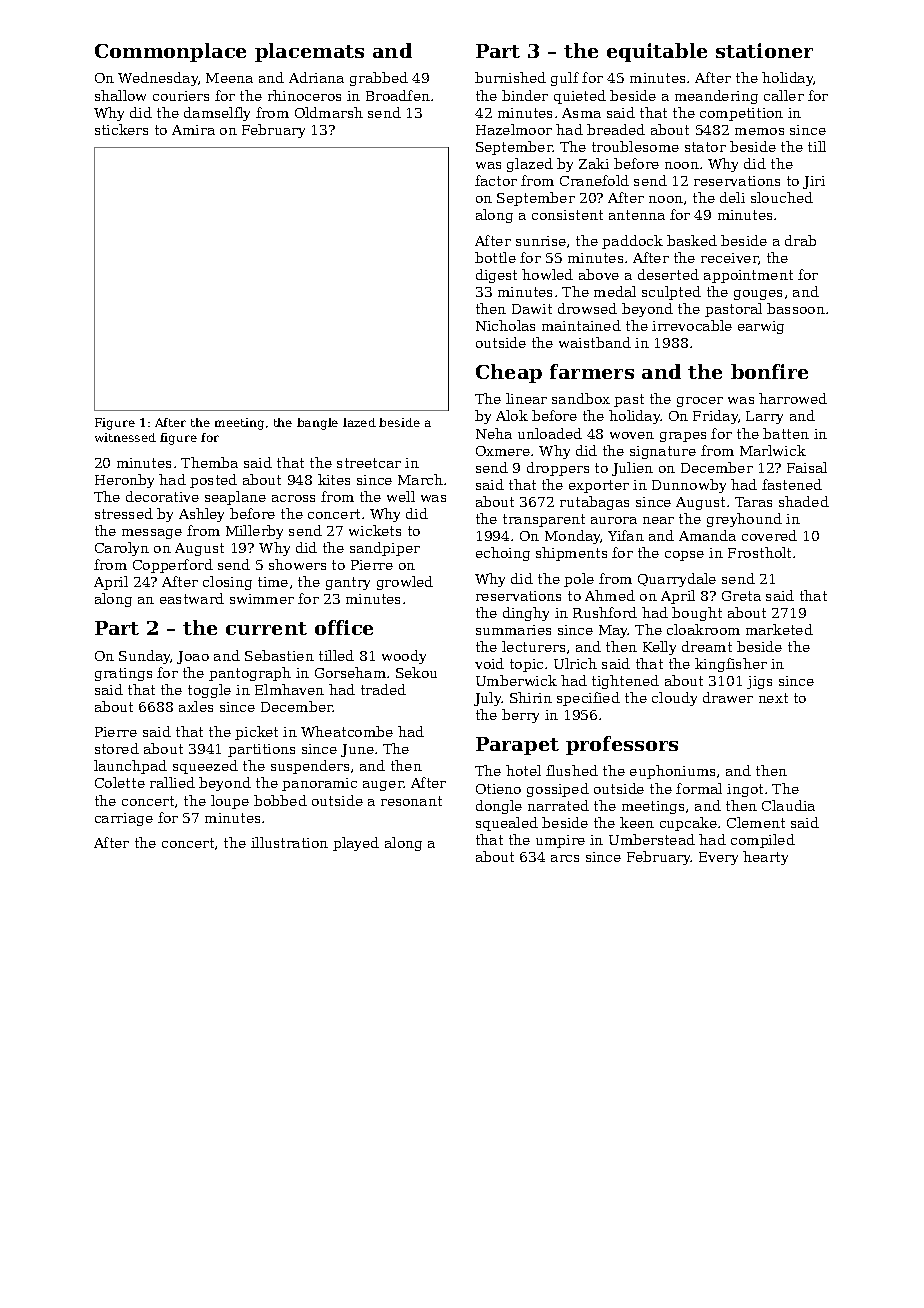  Describe the element at coordinates (411, 801) in the screenshot. I see `resonant` at that location.
